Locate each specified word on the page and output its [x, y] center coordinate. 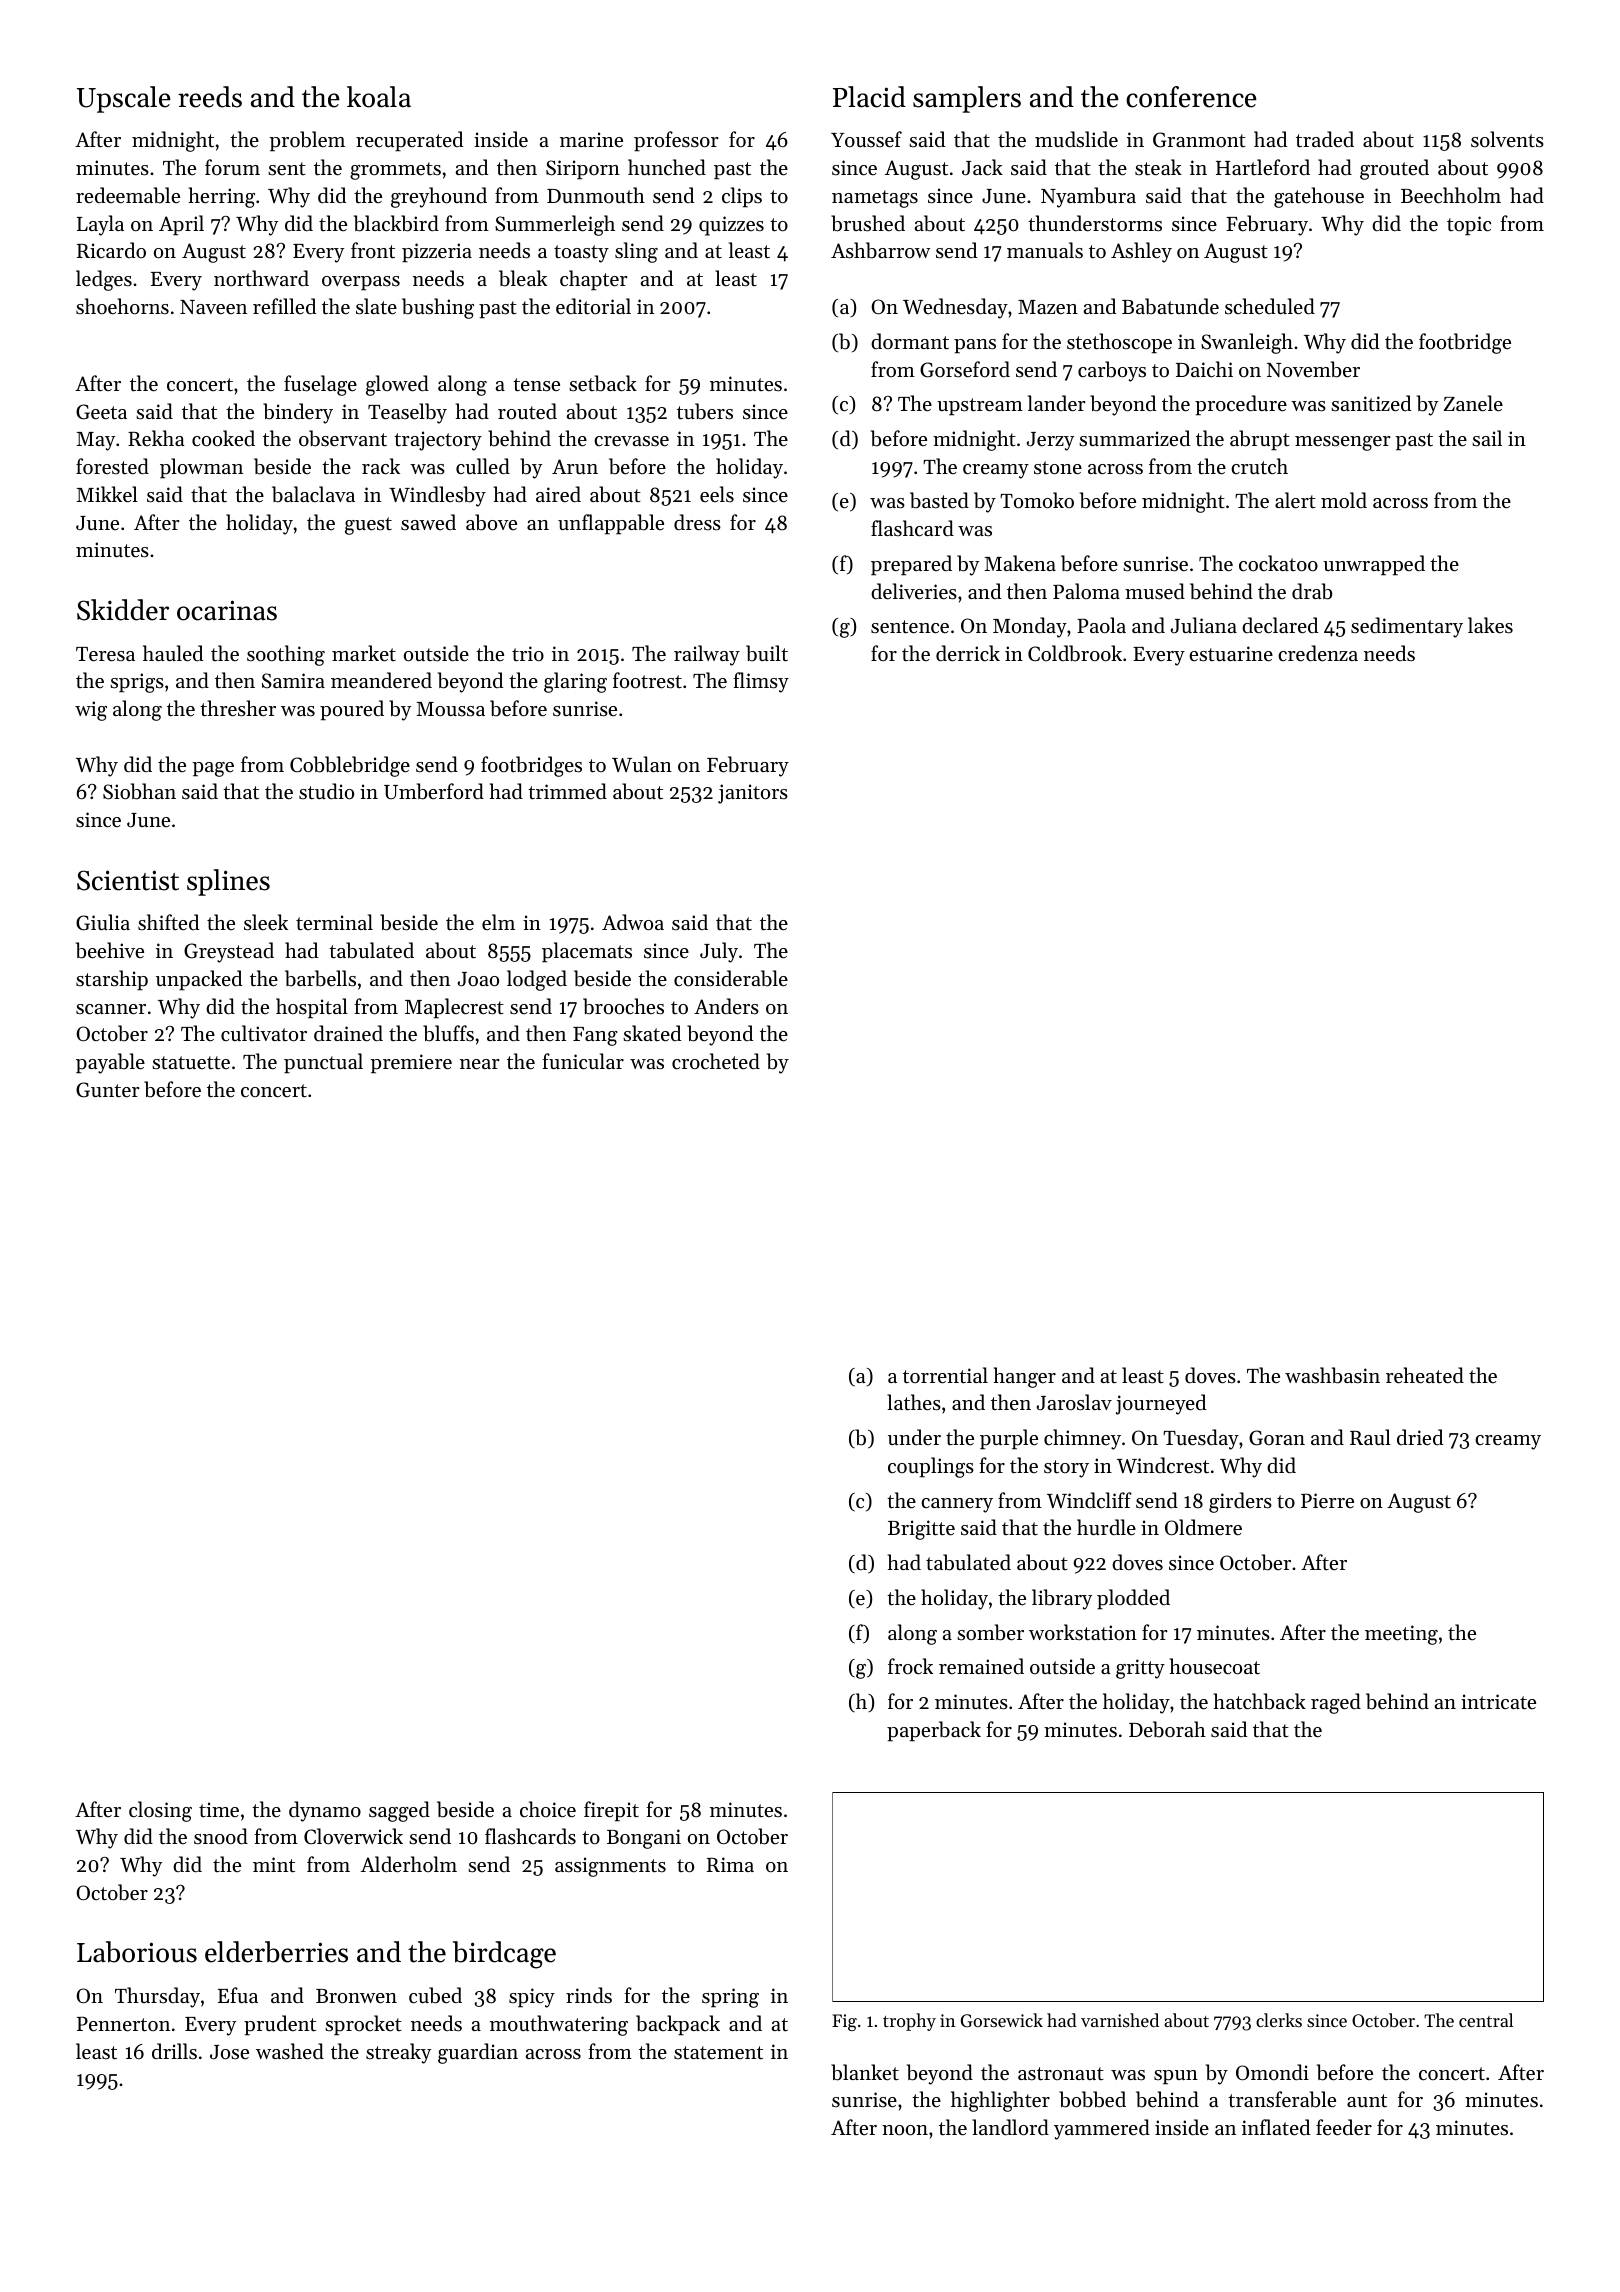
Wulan [642, 764]
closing [160, 1811]
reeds [210, 97]
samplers [967, 99]
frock [910, 1666]
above [491, 522]
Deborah [1167, 1729]
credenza [1318, 653]
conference [1191, 97]
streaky [398, 2053]
